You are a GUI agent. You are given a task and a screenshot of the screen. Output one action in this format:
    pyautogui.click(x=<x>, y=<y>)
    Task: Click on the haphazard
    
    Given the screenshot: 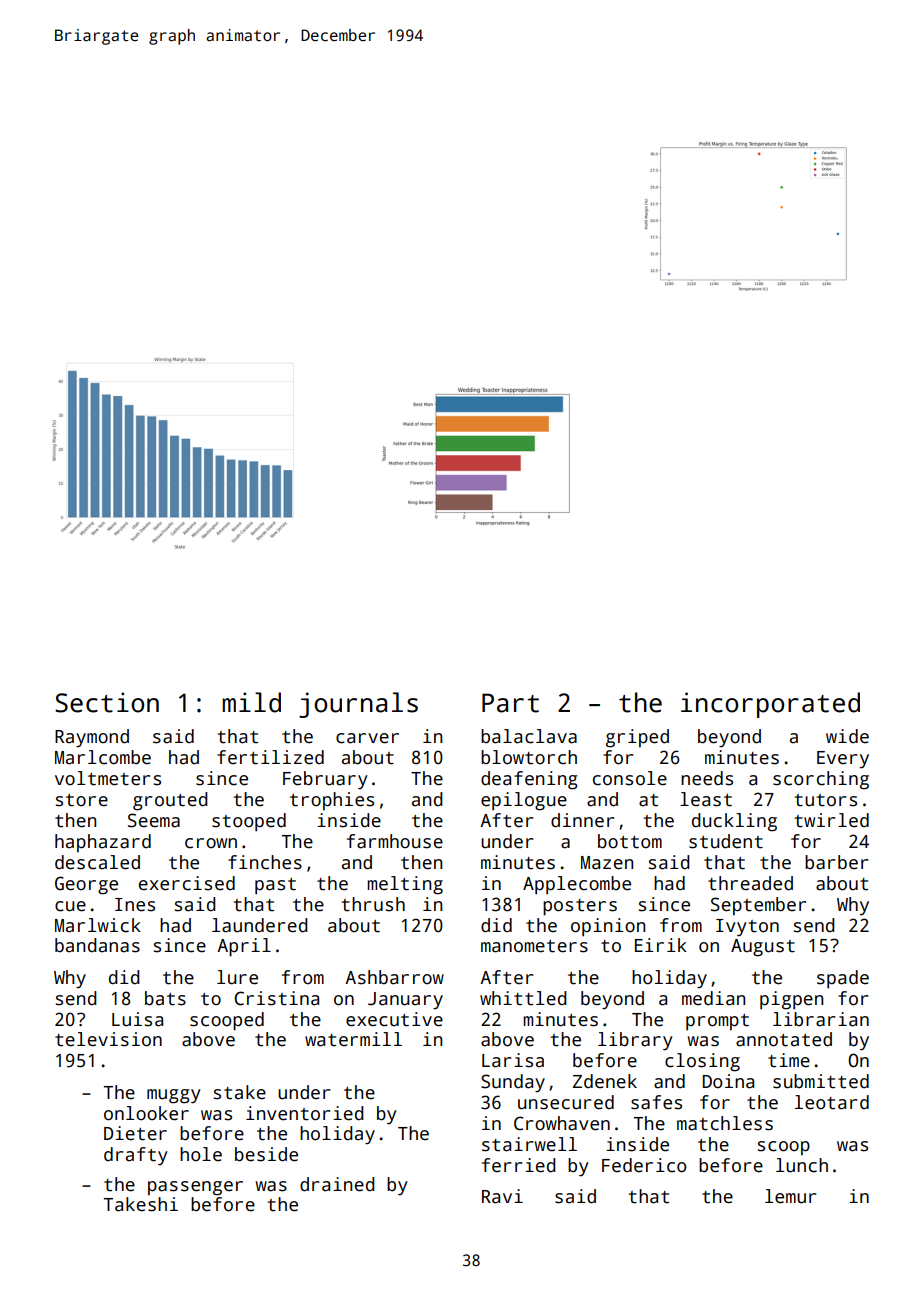 What is the action you would take?
    pyautogui.click(x=103, y=843)
